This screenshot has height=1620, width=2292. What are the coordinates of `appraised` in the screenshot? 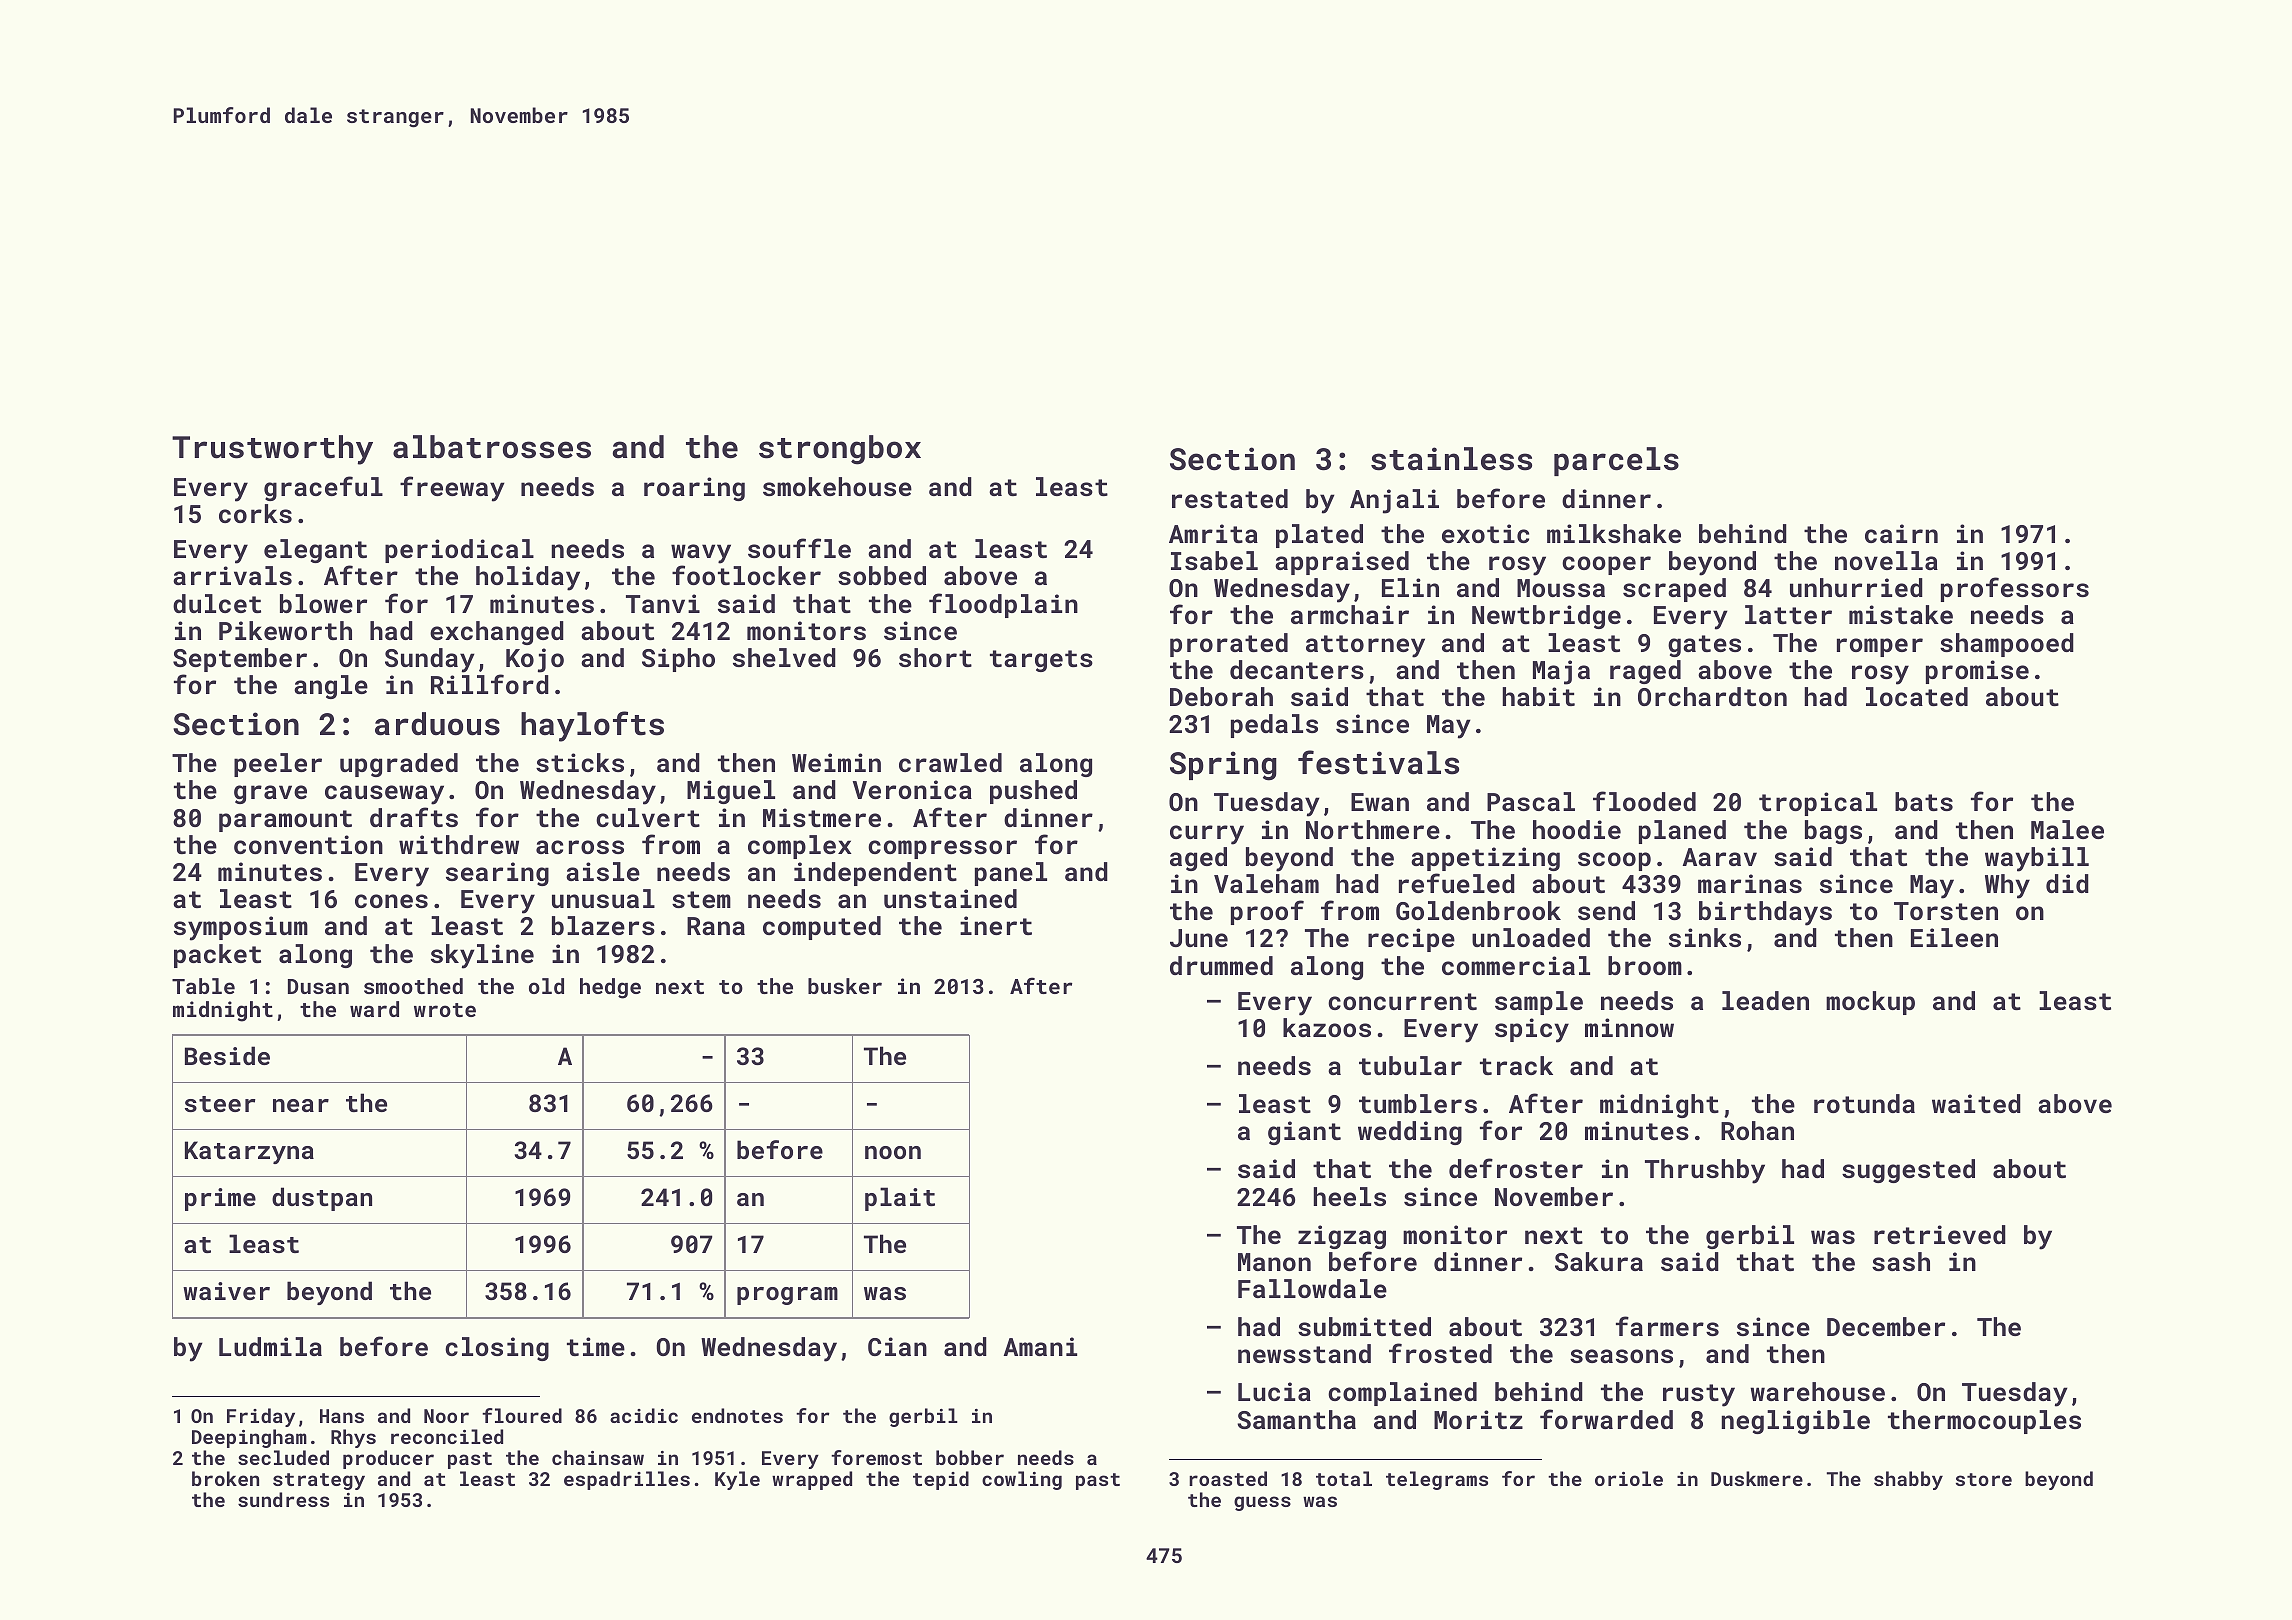 It's located at (1342, 563).
